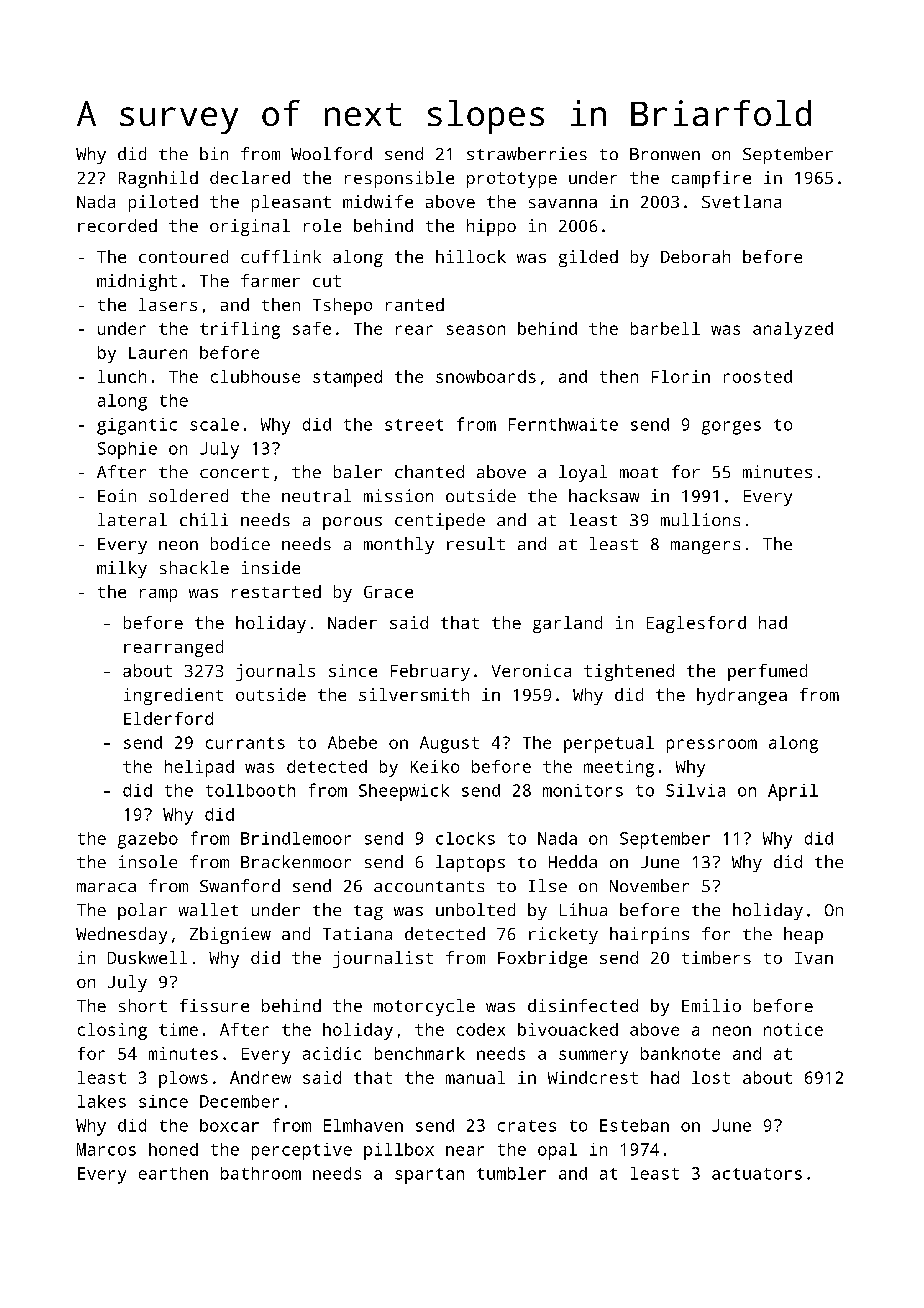 This document has width=924, height=1308. Describe the element at coordinates (695, 256) in the document. I see `Deborah` at that location.
